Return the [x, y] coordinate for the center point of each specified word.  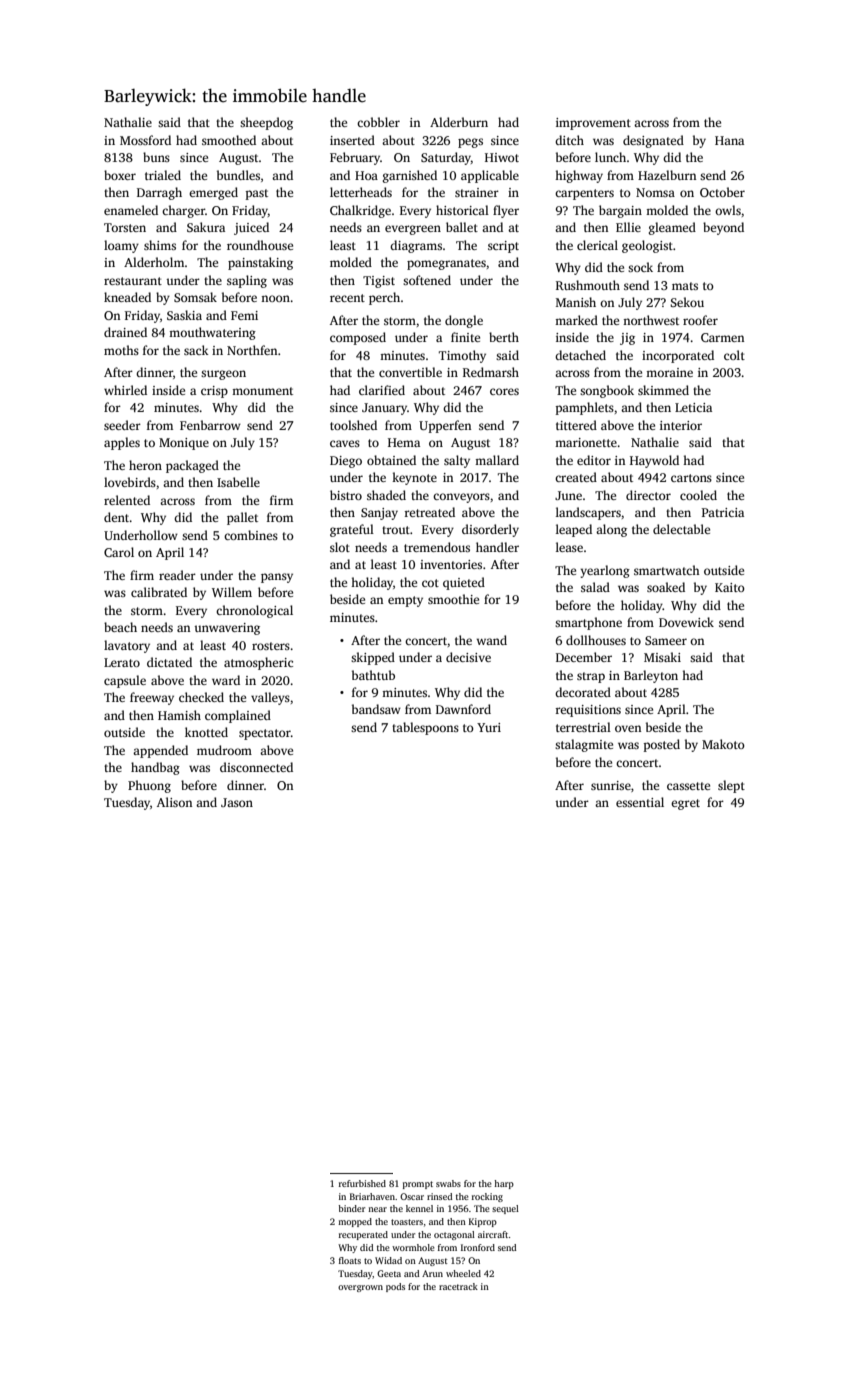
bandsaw [376, 709]
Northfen [252, 350]
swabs [448, 1183]
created [576, 477]
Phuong [149, 786]
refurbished [362, 1183]
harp [504, 1184]
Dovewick [686, 622]
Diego [346, 462]
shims [160, 245]
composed [358, 338]
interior [681, 425]
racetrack [458, 1286]
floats [350, 1260]
